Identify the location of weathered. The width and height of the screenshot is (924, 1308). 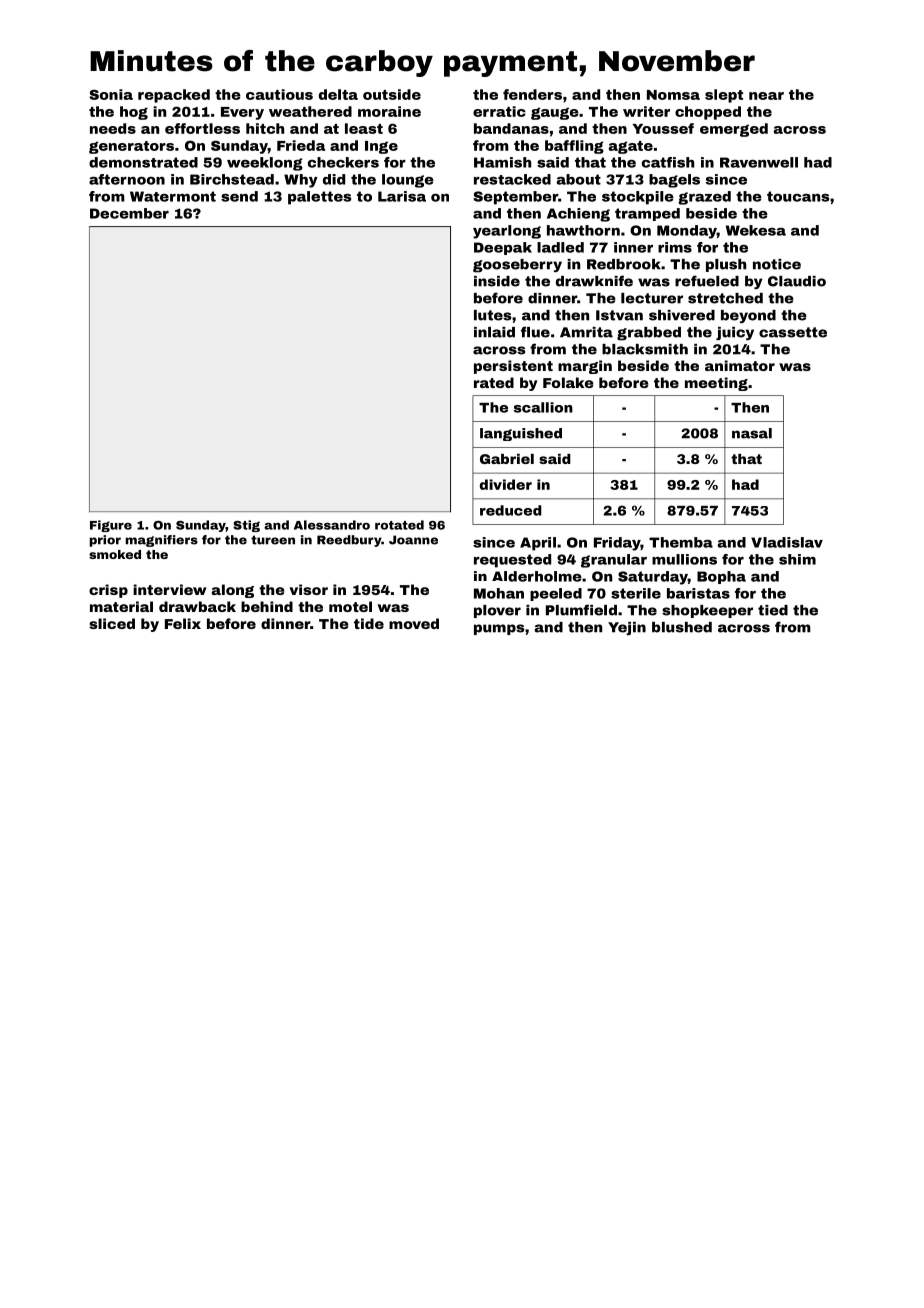
(310, 111).
